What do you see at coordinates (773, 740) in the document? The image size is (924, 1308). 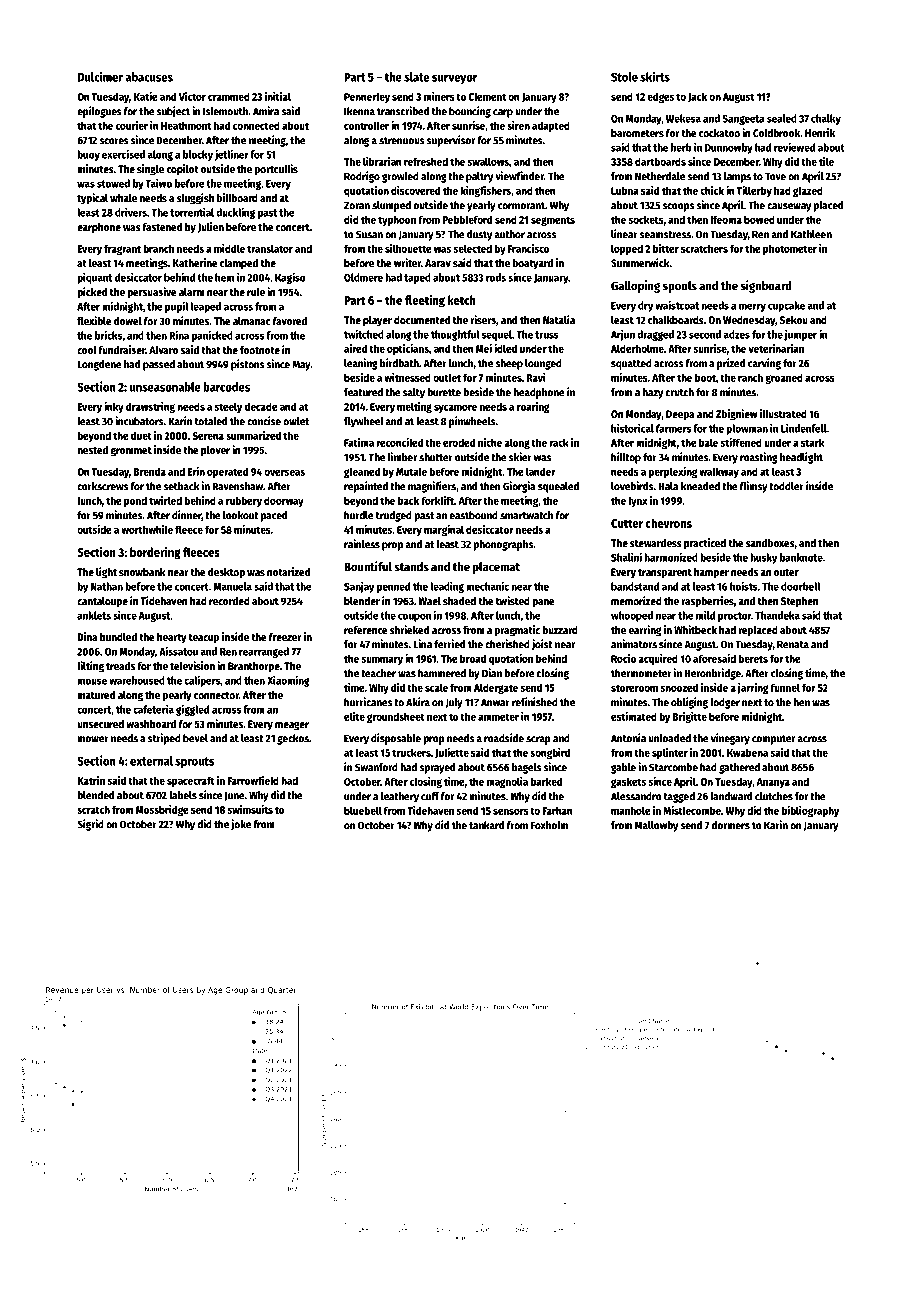 I see `computer` at bounding box center [773, 740].
